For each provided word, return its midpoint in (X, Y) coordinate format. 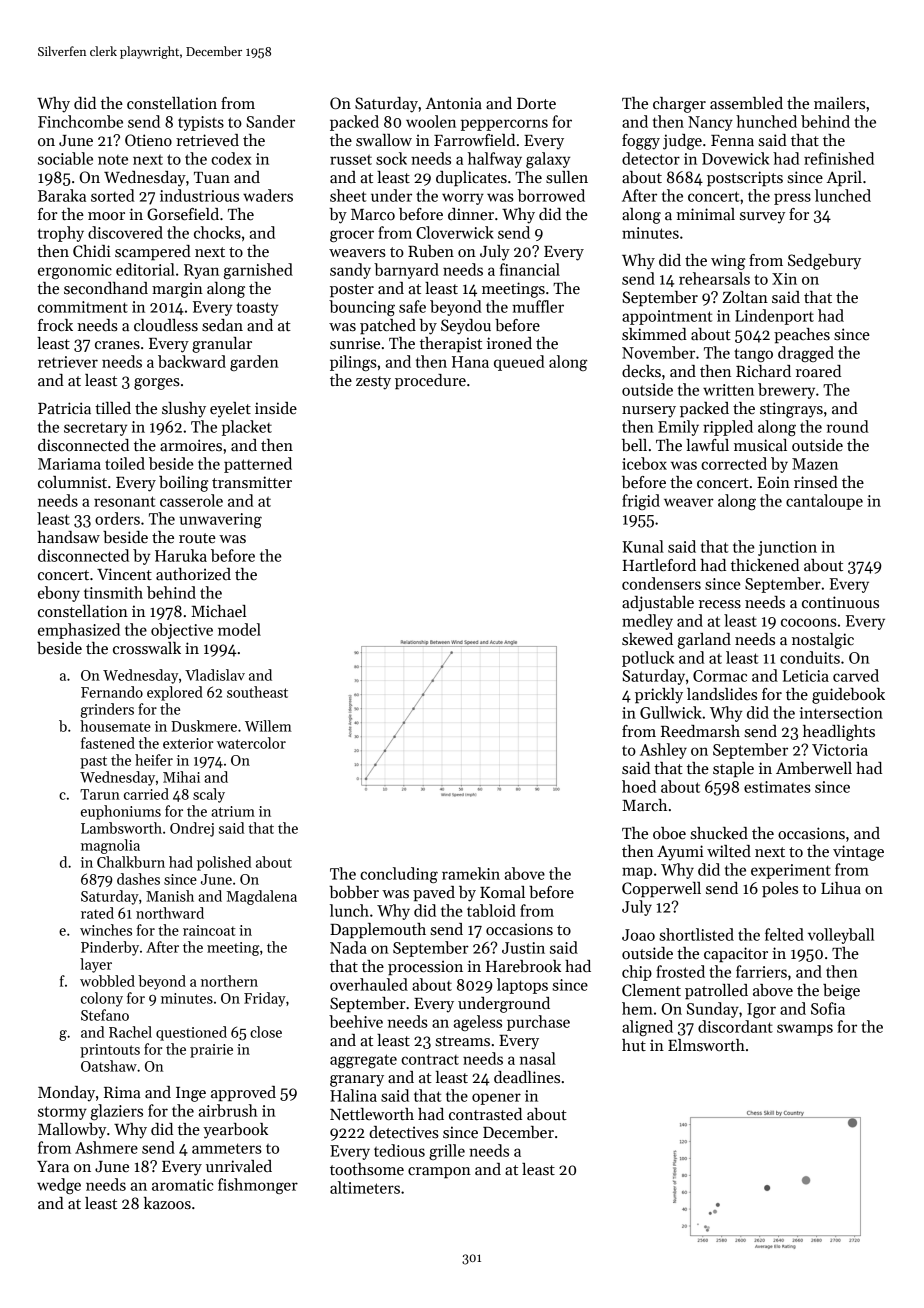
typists (201, 123)
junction (787, 548)
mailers (839, 103)
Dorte (536, 103)
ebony (59, 594)
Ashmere (106, 1147)
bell (634, 445)
